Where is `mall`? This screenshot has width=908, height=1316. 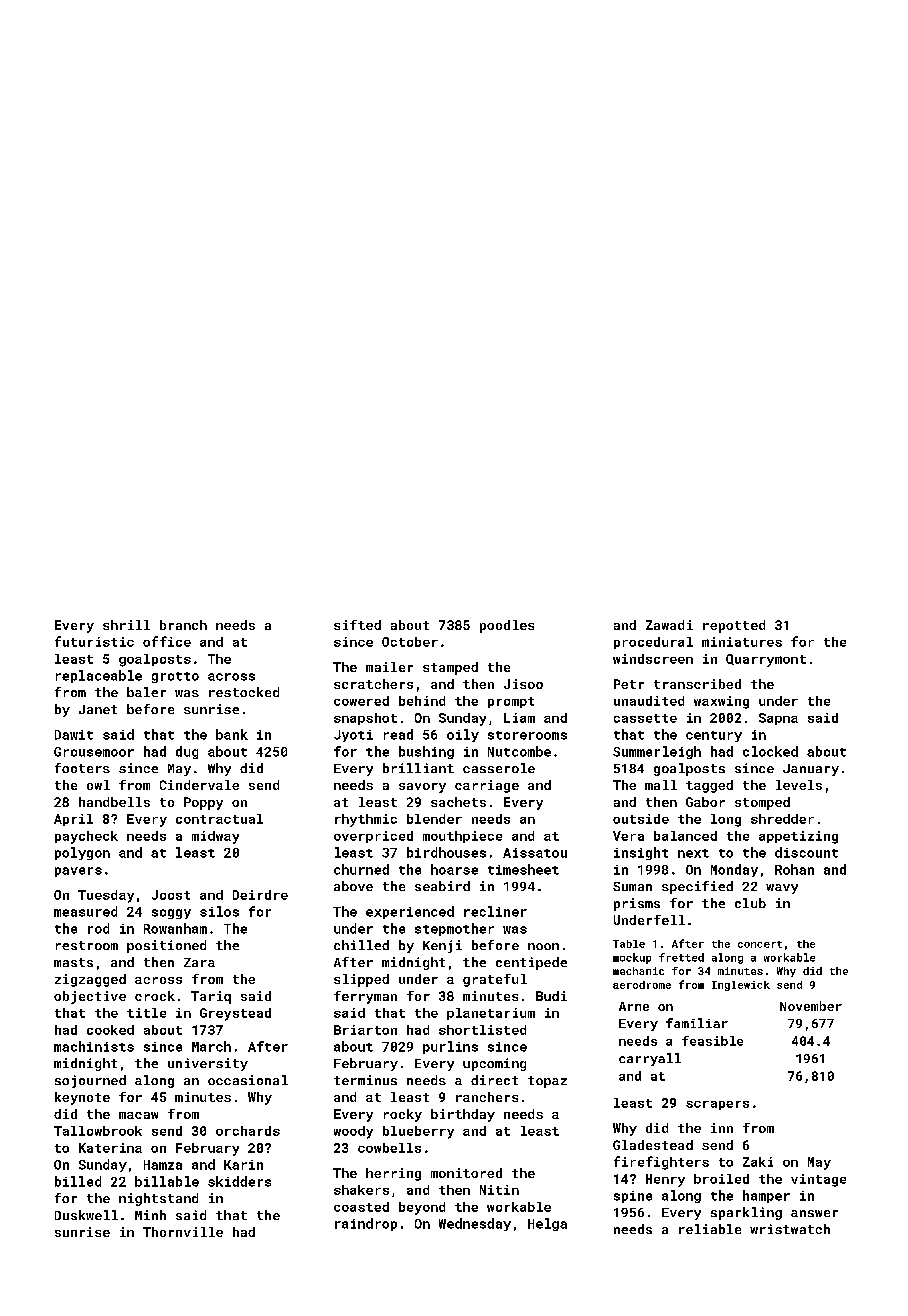 mall is located at coordinates (661, 785).
